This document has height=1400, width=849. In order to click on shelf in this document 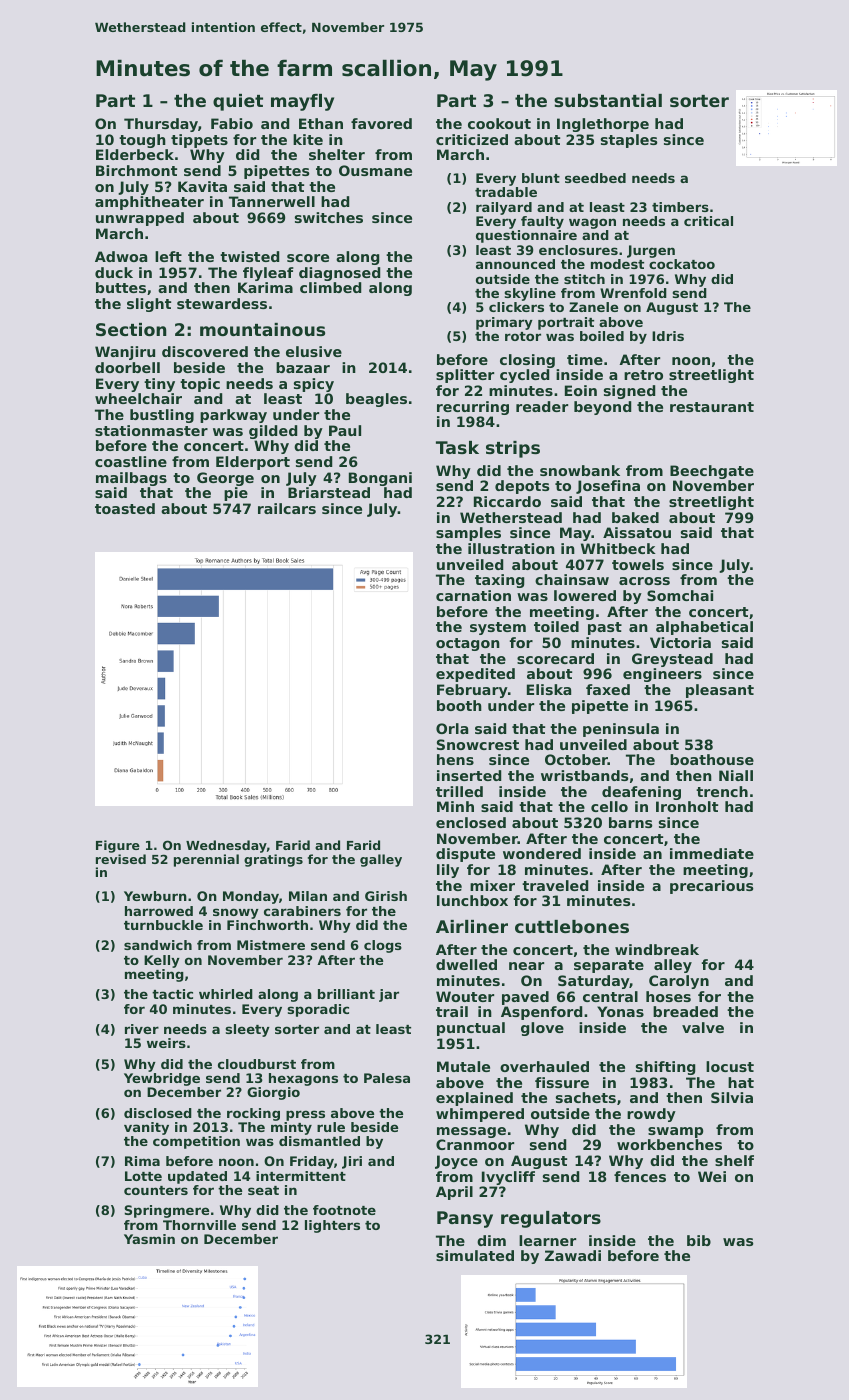, I will do `click(734, 1160)`.
